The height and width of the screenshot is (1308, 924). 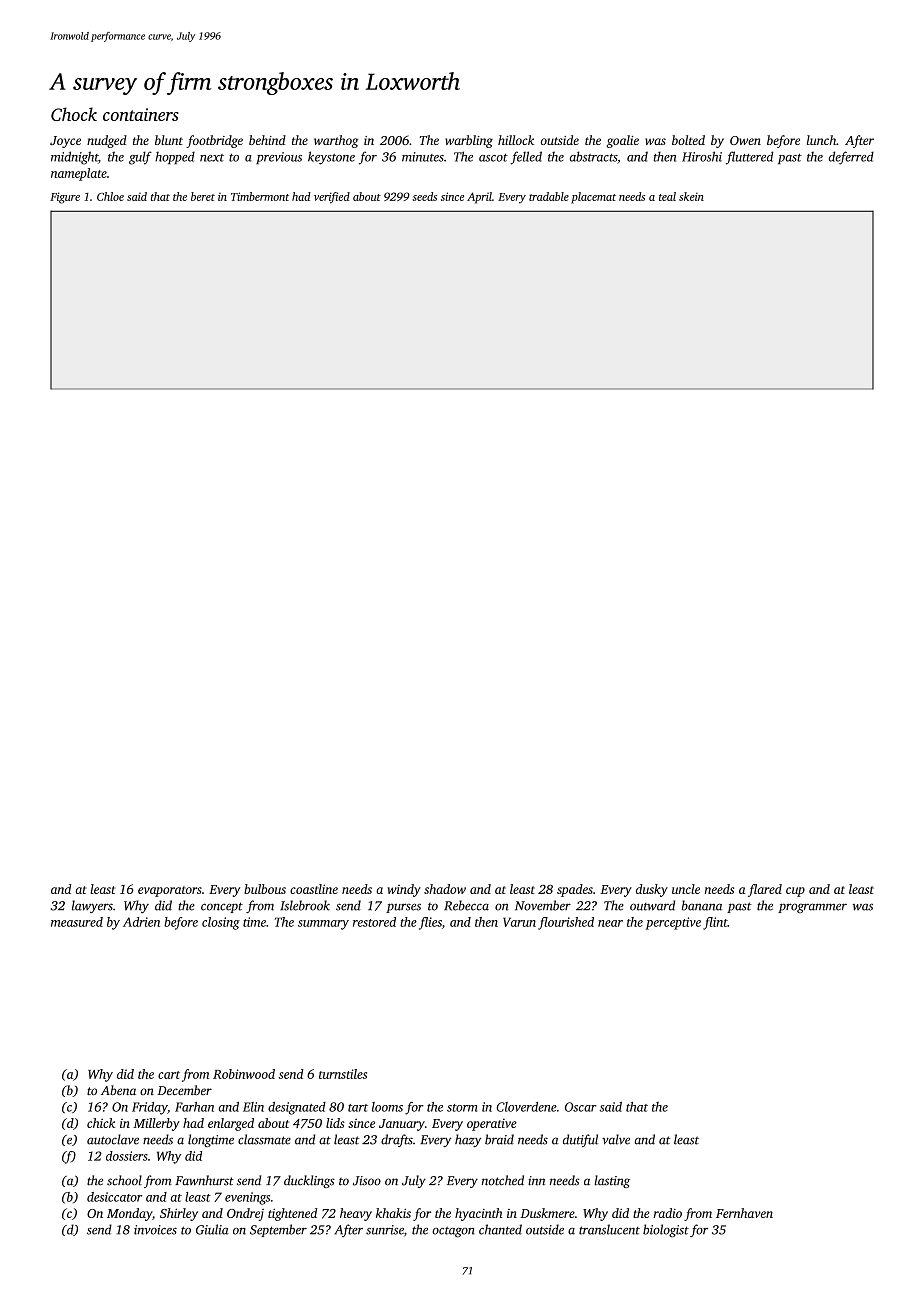 I want to click on seeds, so click(x=424, y=196).
